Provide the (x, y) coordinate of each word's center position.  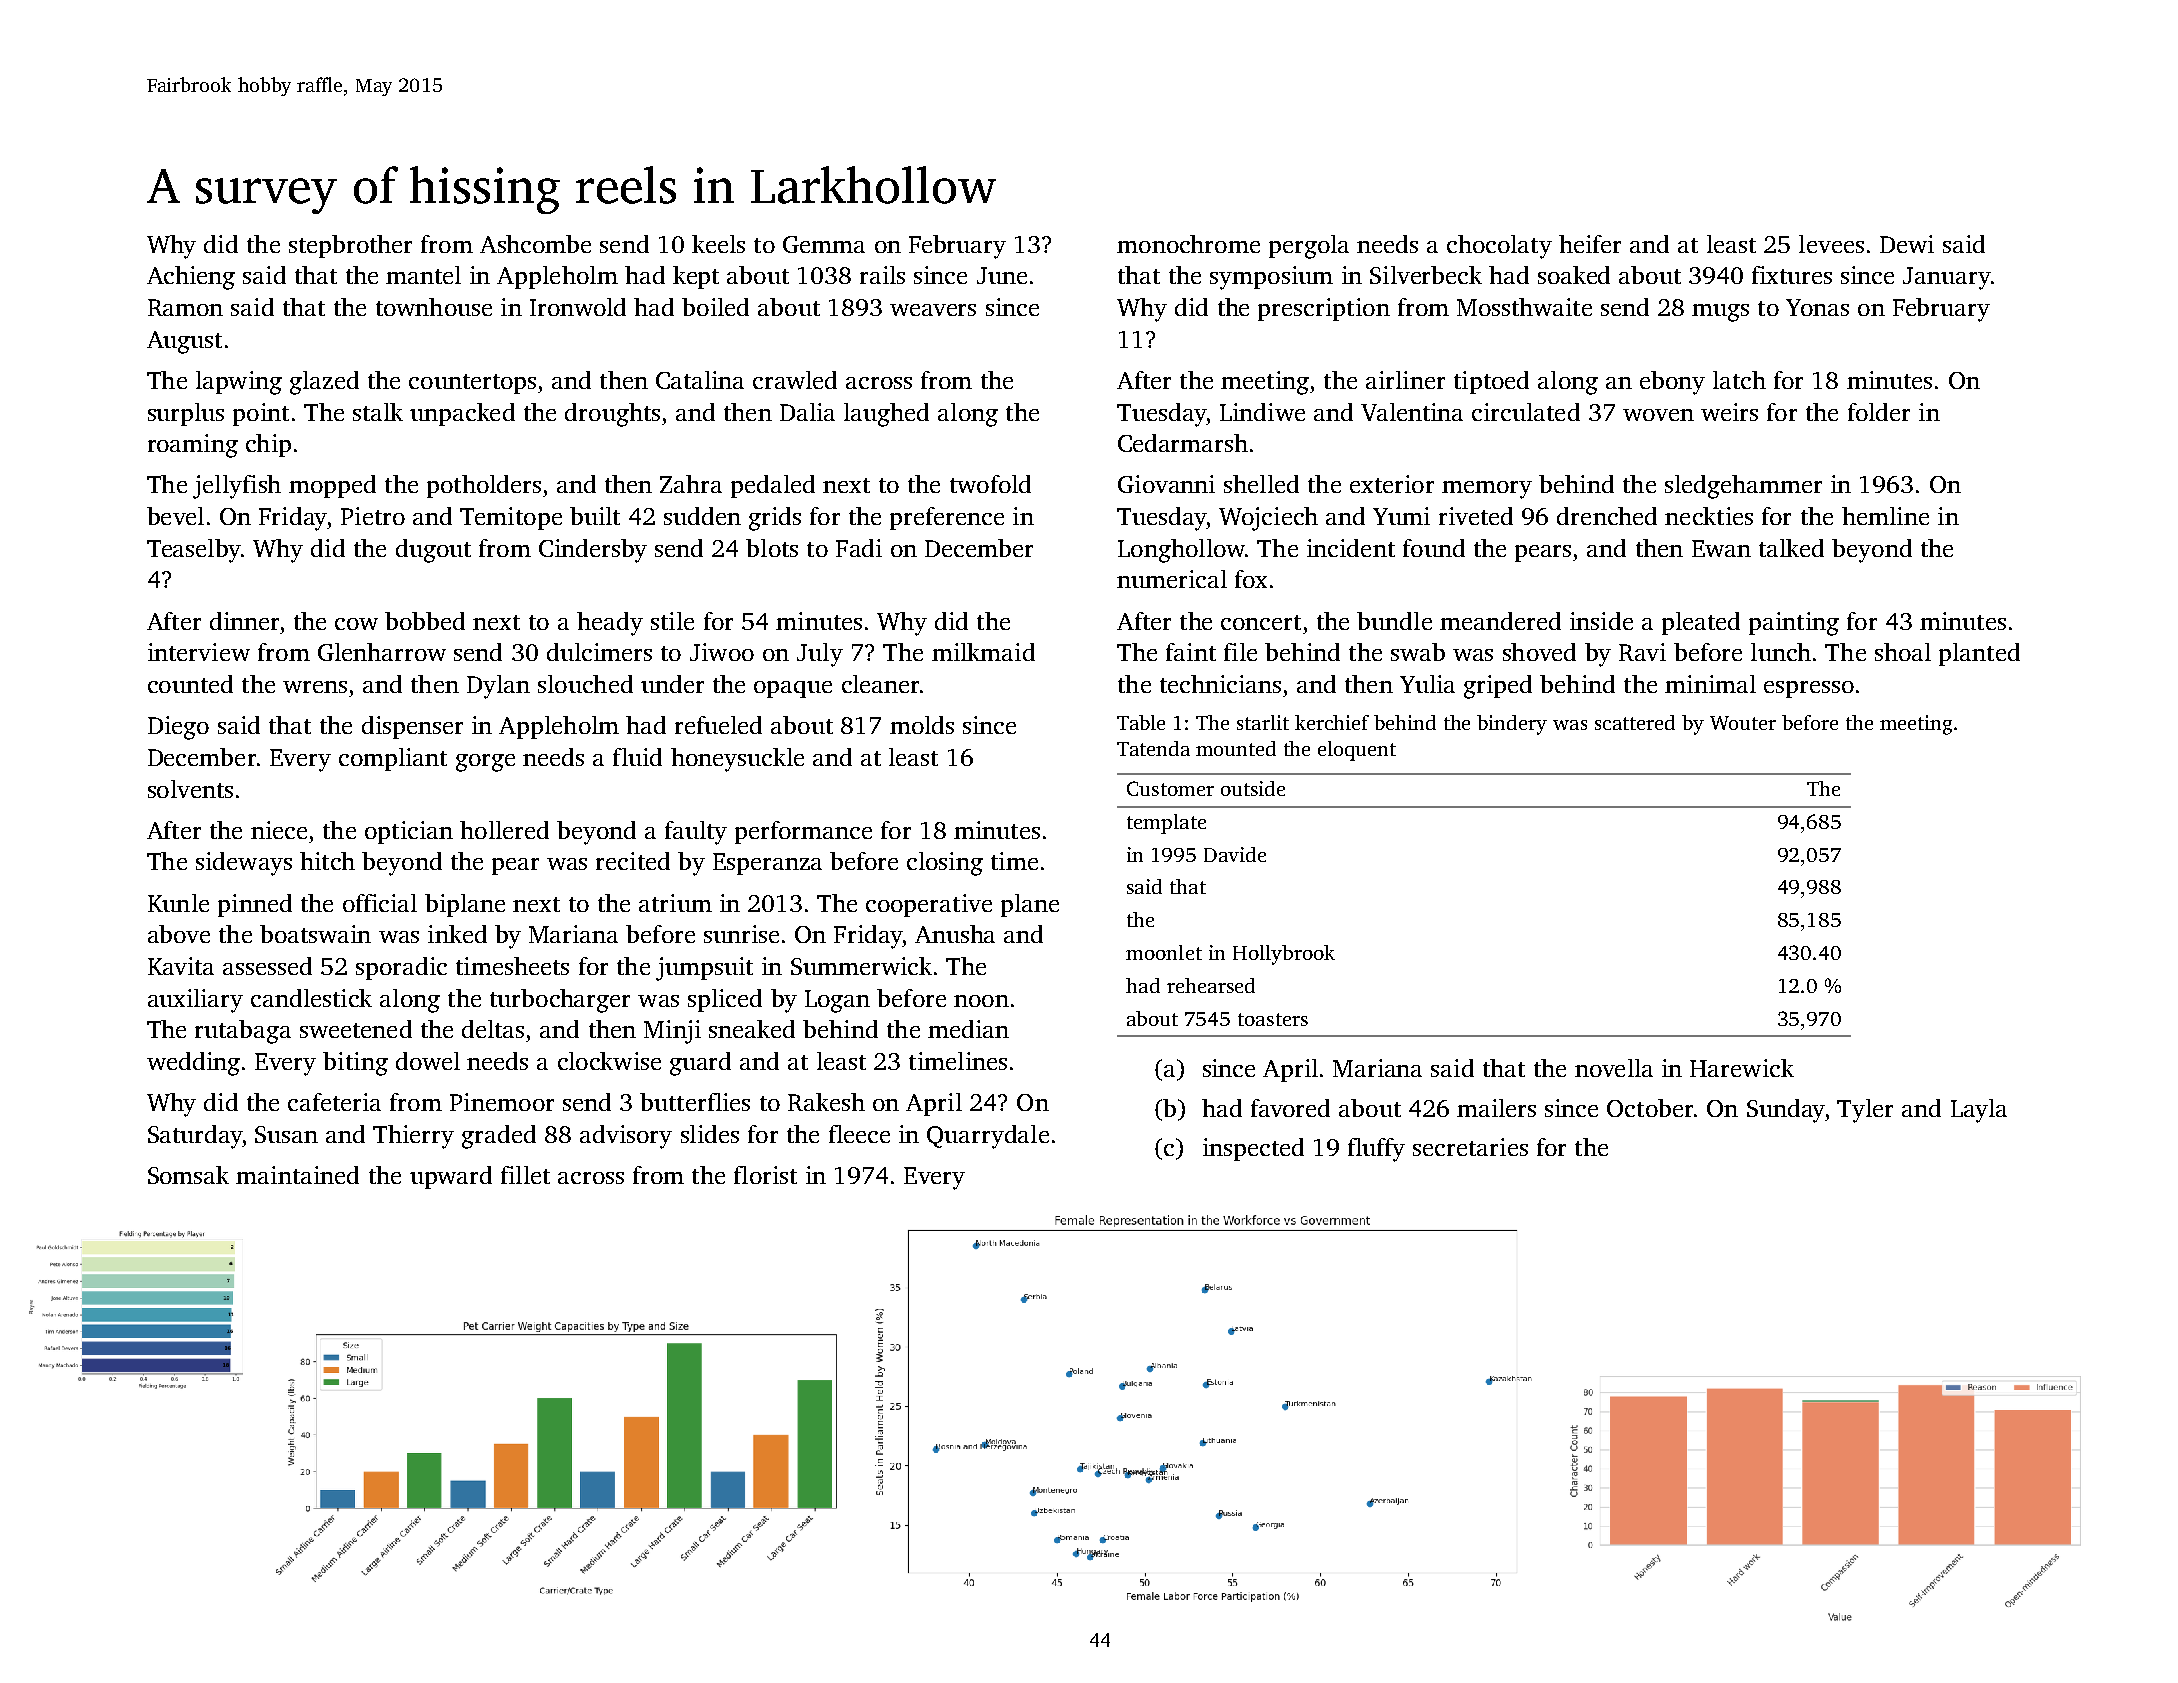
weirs (1729, 412)
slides (710, 1134)
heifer (1590, 244)
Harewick (1742, 1068)
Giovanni (1166, 484)
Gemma (824, 244)
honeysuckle (737, 760)
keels (718, 244)
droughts (612, 415)
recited (633, 861)
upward (451, 1177)
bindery (1512, 725)
